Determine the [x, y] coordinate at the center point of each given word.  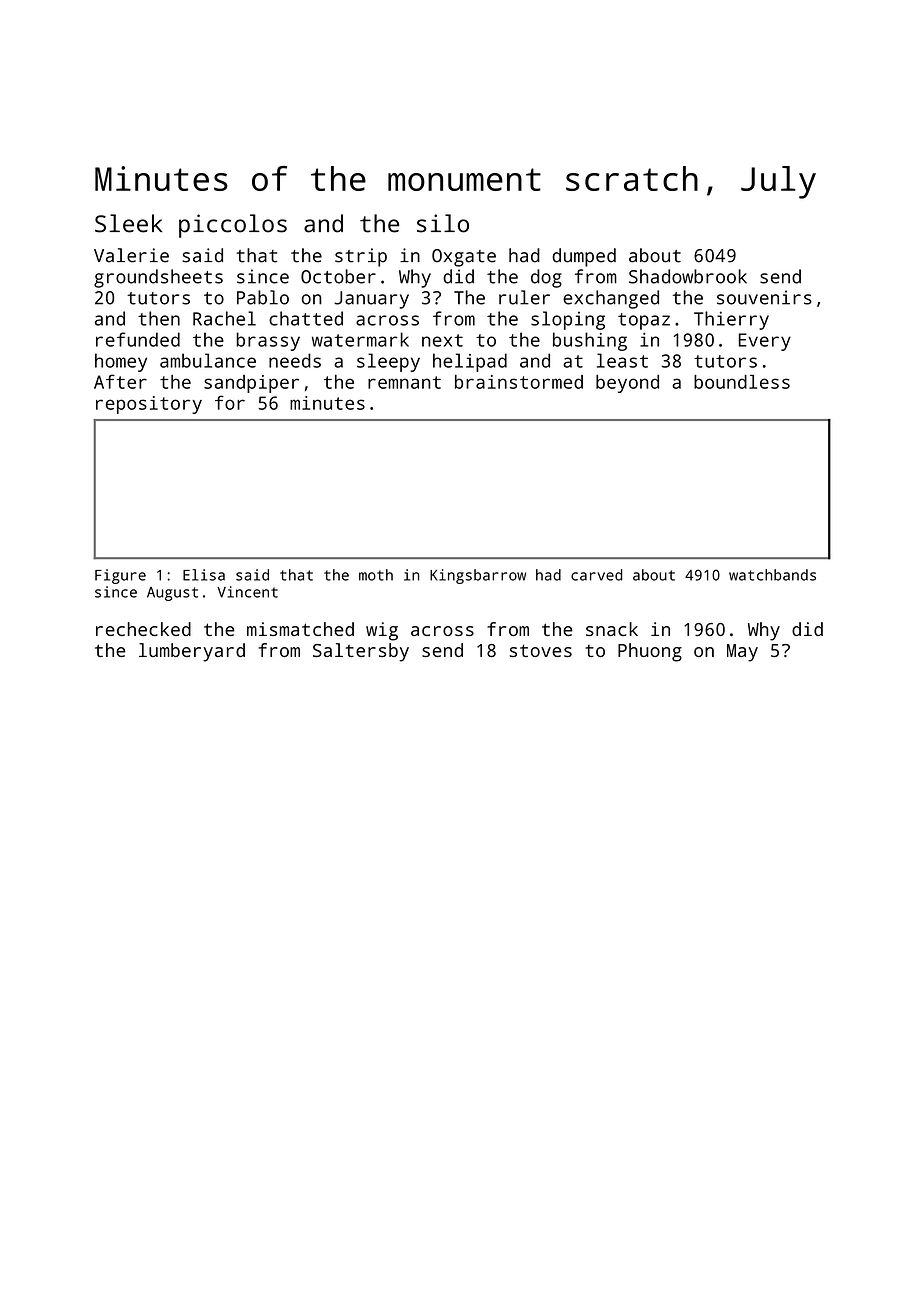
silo [443, 223]
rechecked [143, 629]
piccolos [233, 226]
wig [382, 631]
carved [597, 575]
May [742, 653]
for [230, 402]
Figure [120, 576]
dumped [584, 257]
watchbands [772, 575]
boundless [742, 382]
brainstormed [519, 382]
